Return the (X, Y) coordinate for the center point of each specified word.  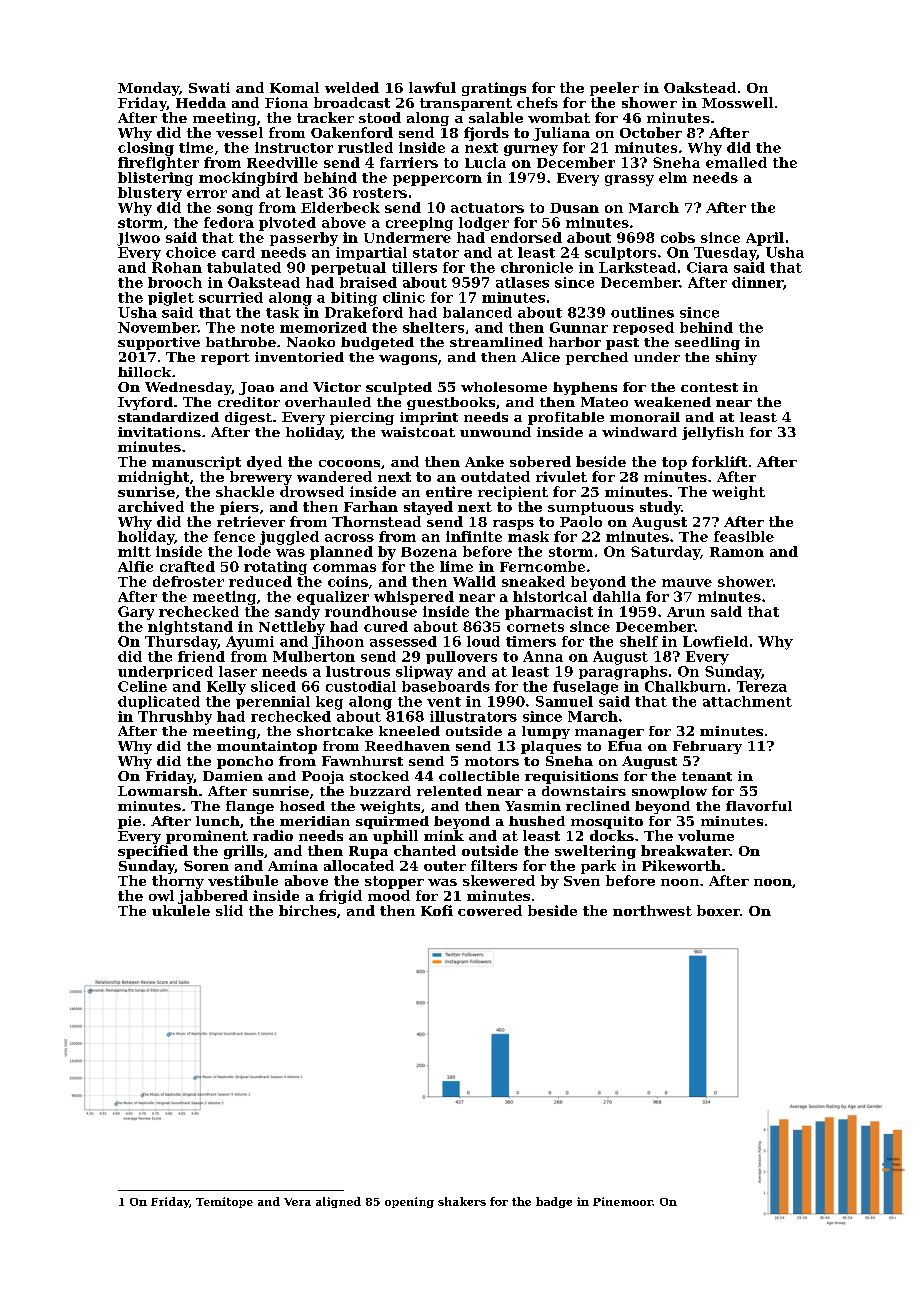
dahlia (617, 596)
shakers (462, 1201)
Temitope (224, 1202)
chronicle (537, 267)
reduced (260, 581)
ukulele (181, 910)
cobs (678, 237)
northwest (652, 910)
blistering (155, 179)
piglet (171, 299)
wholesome (504, 387)
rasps (513, 525)
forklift (719, 461)
